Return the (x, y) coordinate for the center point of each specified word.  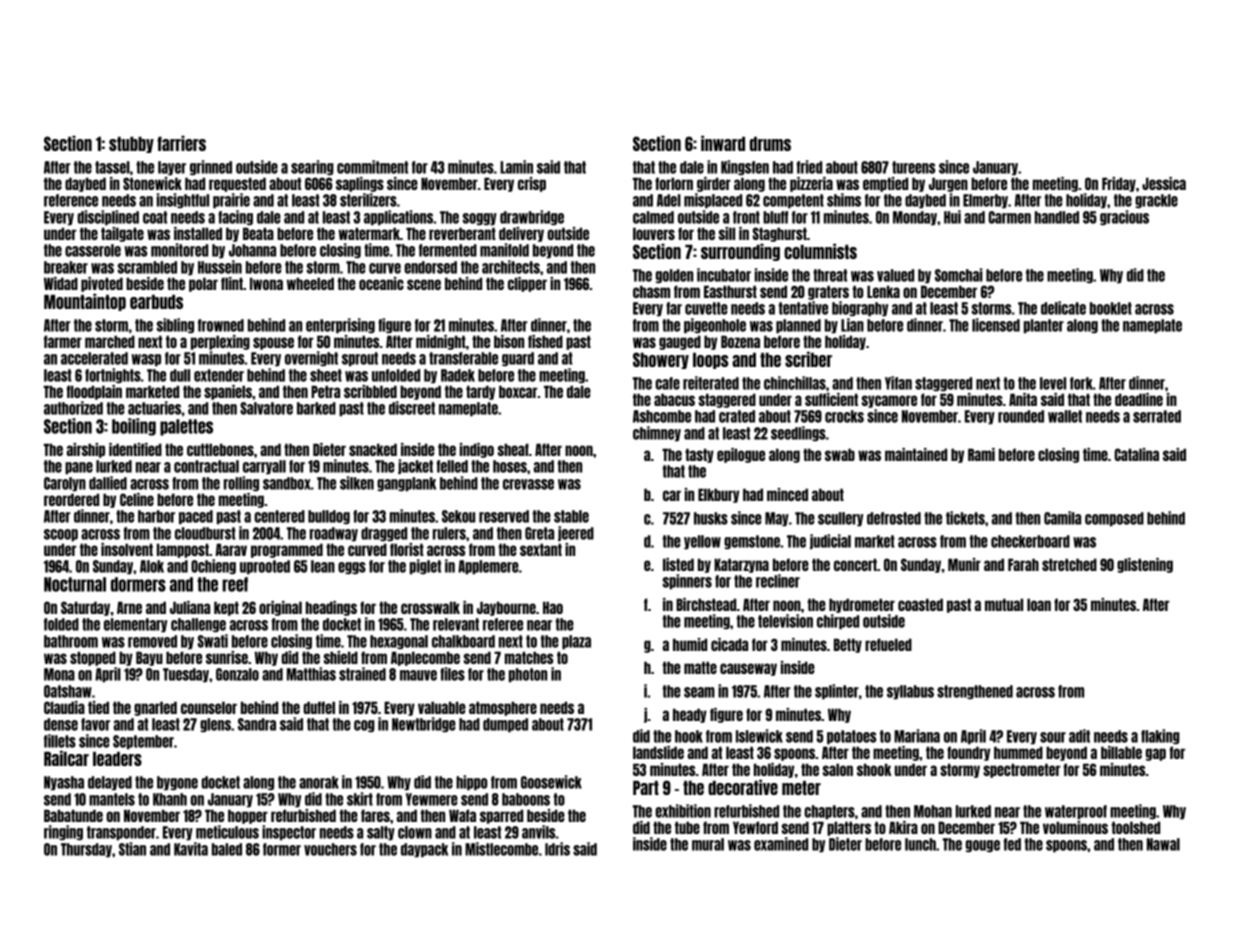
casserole (93, 250)
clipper (527, 284)
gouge (983, 846)
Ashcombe (662, 416)
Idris (557, 849)
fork (1081, 383)
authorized (73, 408)
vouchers (330, 849)
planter (1044, 326)
